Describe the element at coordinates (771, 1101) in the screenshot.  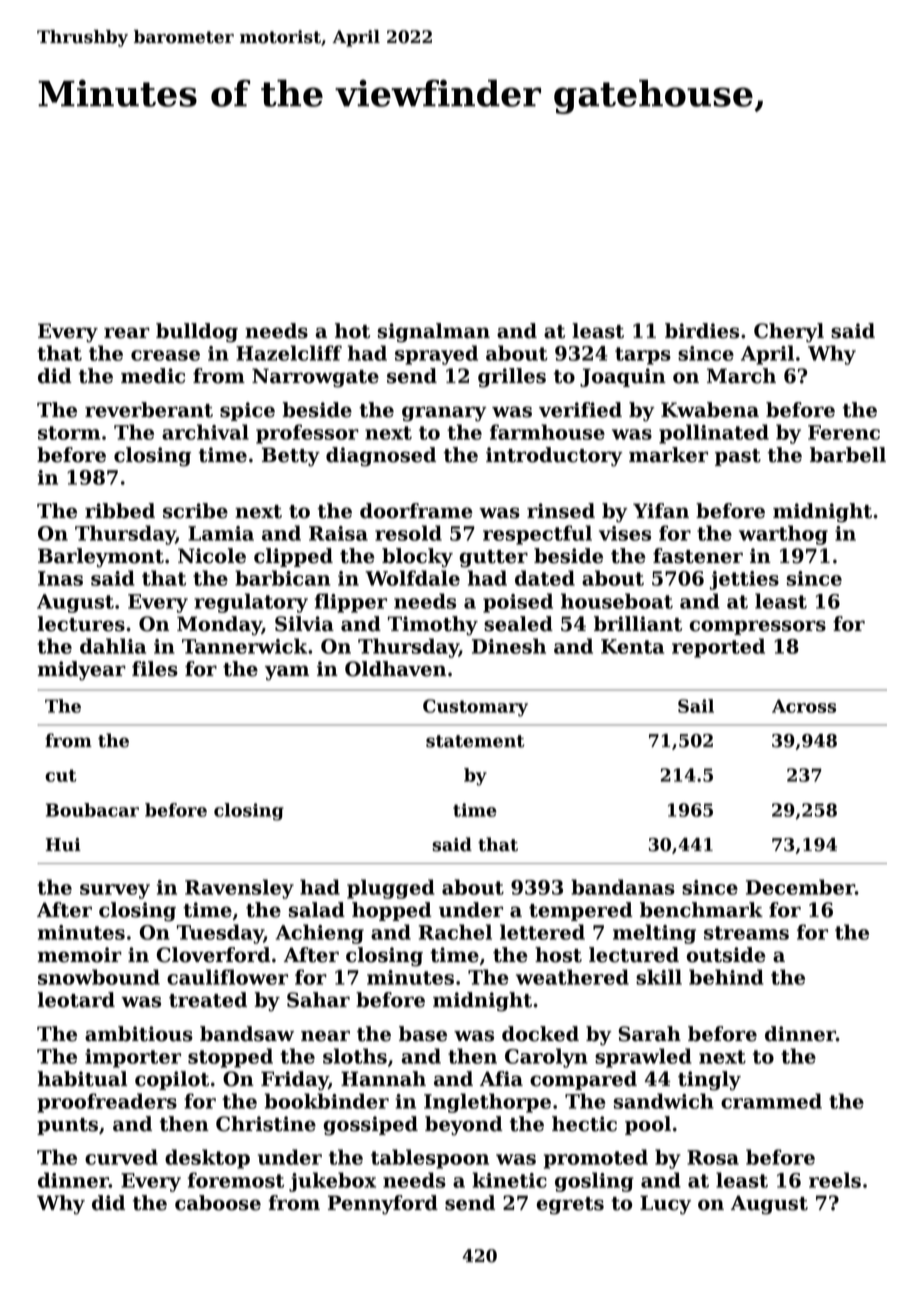
I see `crammed` at that location.
